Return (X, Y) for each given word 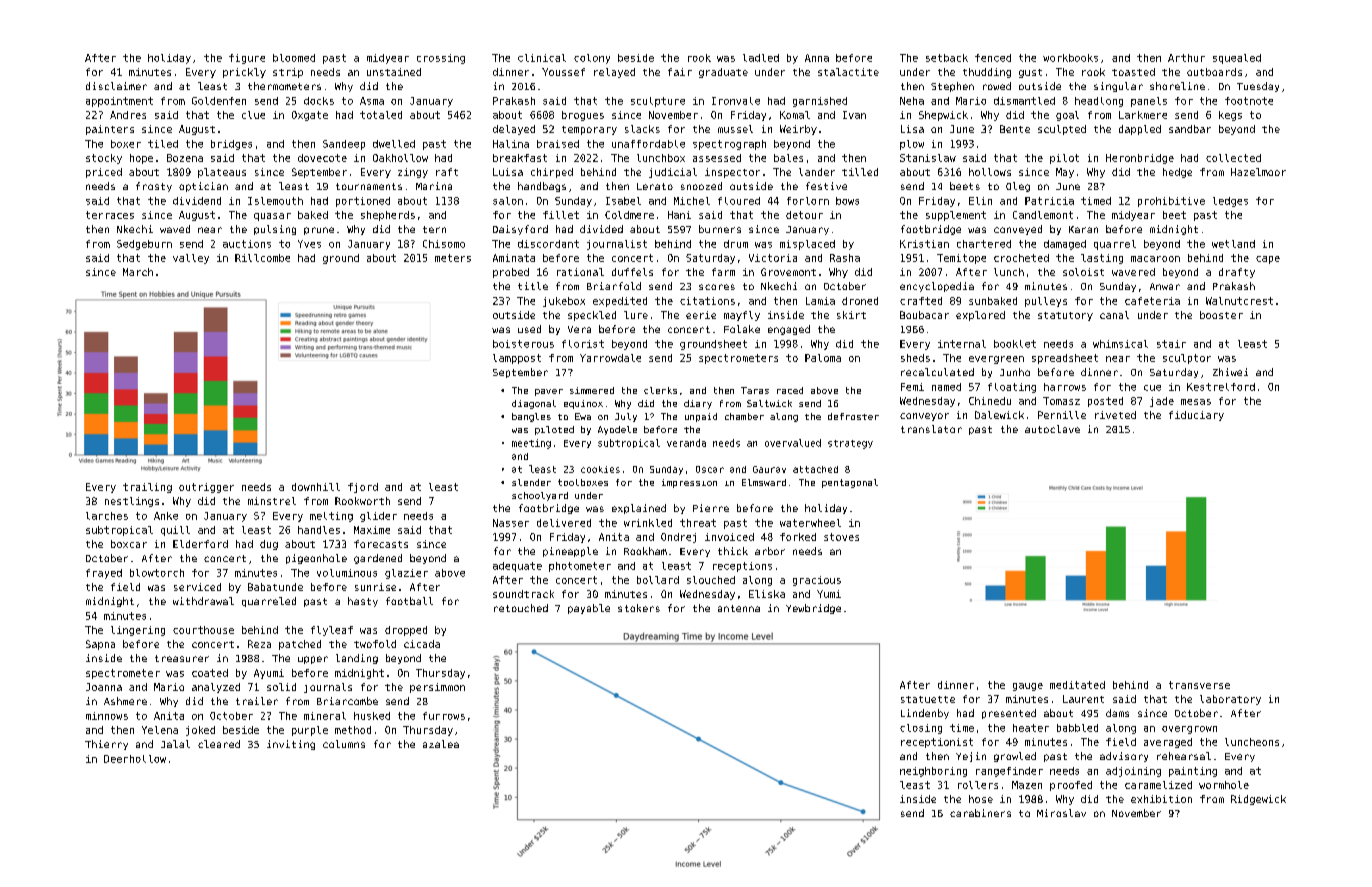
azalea (441, 744)
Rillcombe (262, 258)
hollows (990, 172)
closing (921, 729)
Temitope (961, 259)
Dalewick (999, 415)
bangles (531, 417)
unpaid (701, 417)
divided (601, 229)
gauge (1028, 687)
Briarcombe (347, 701)
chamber (744, 416)
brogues (583, 116)
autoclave (1052, 429)
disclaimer (116, 86)
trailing (147, 488)
